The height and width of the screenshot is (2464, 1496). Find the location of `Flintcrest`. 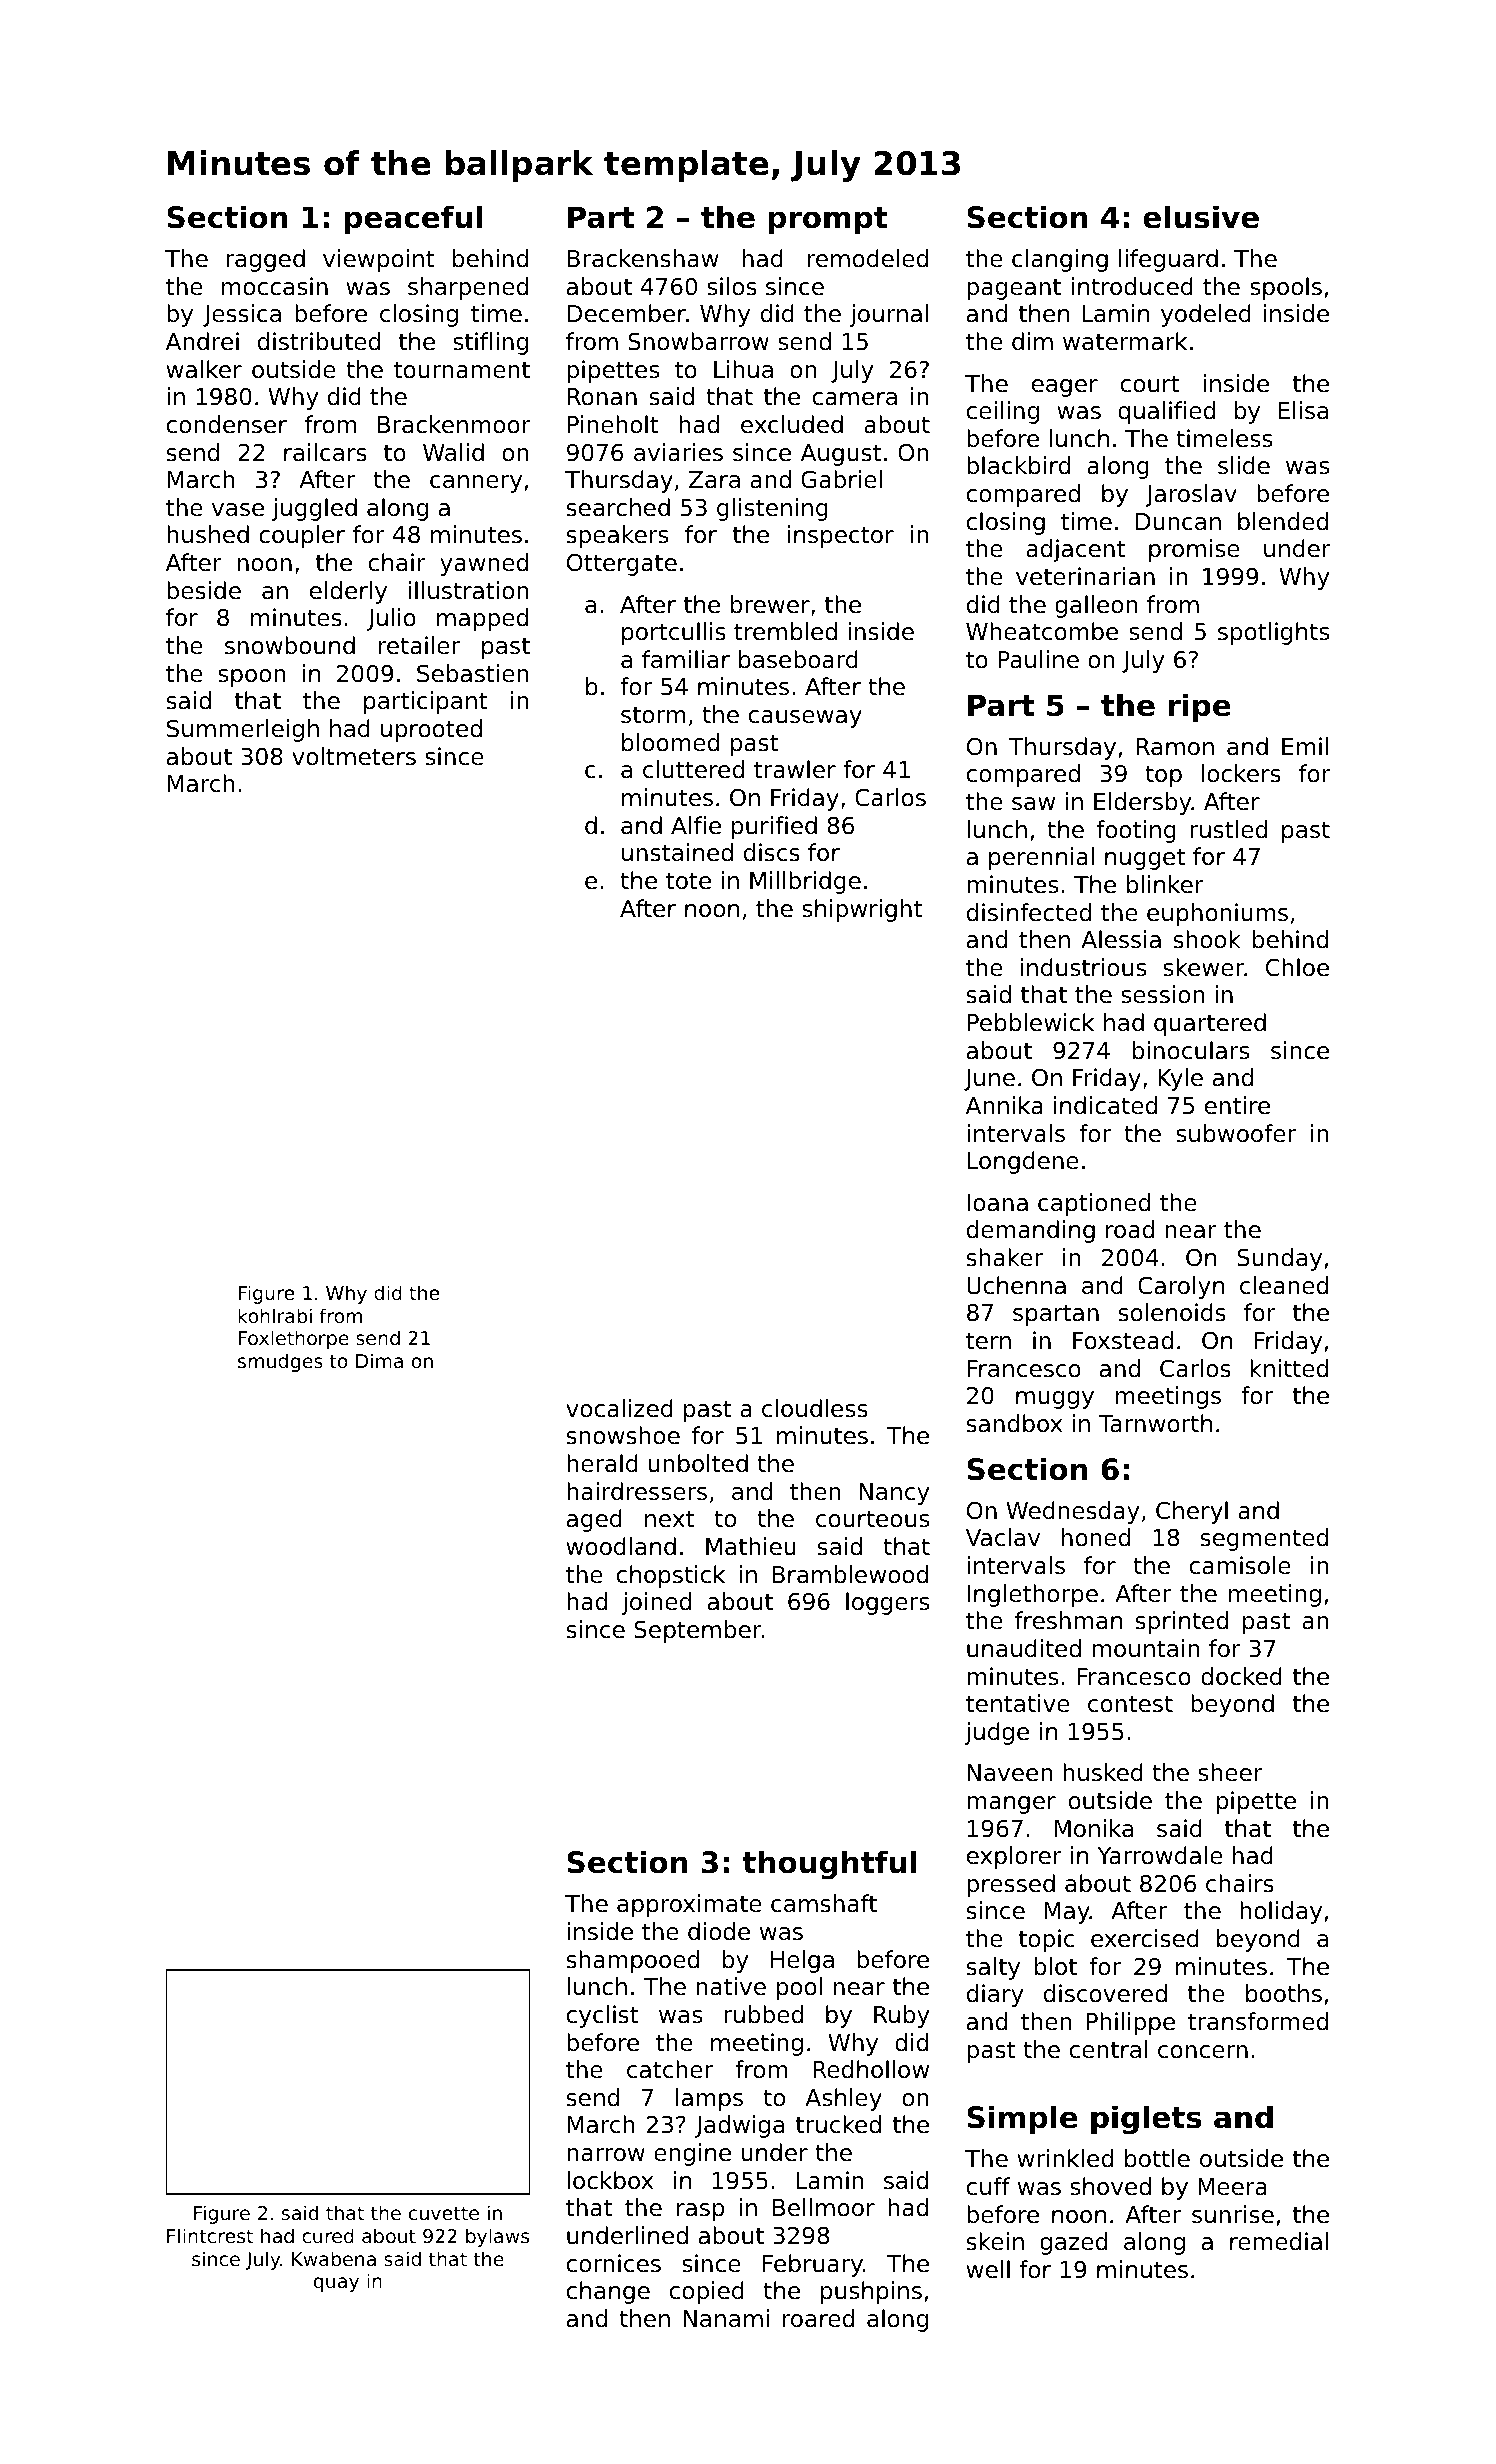

Flintcrest is located at coordinates (210, 2235).
